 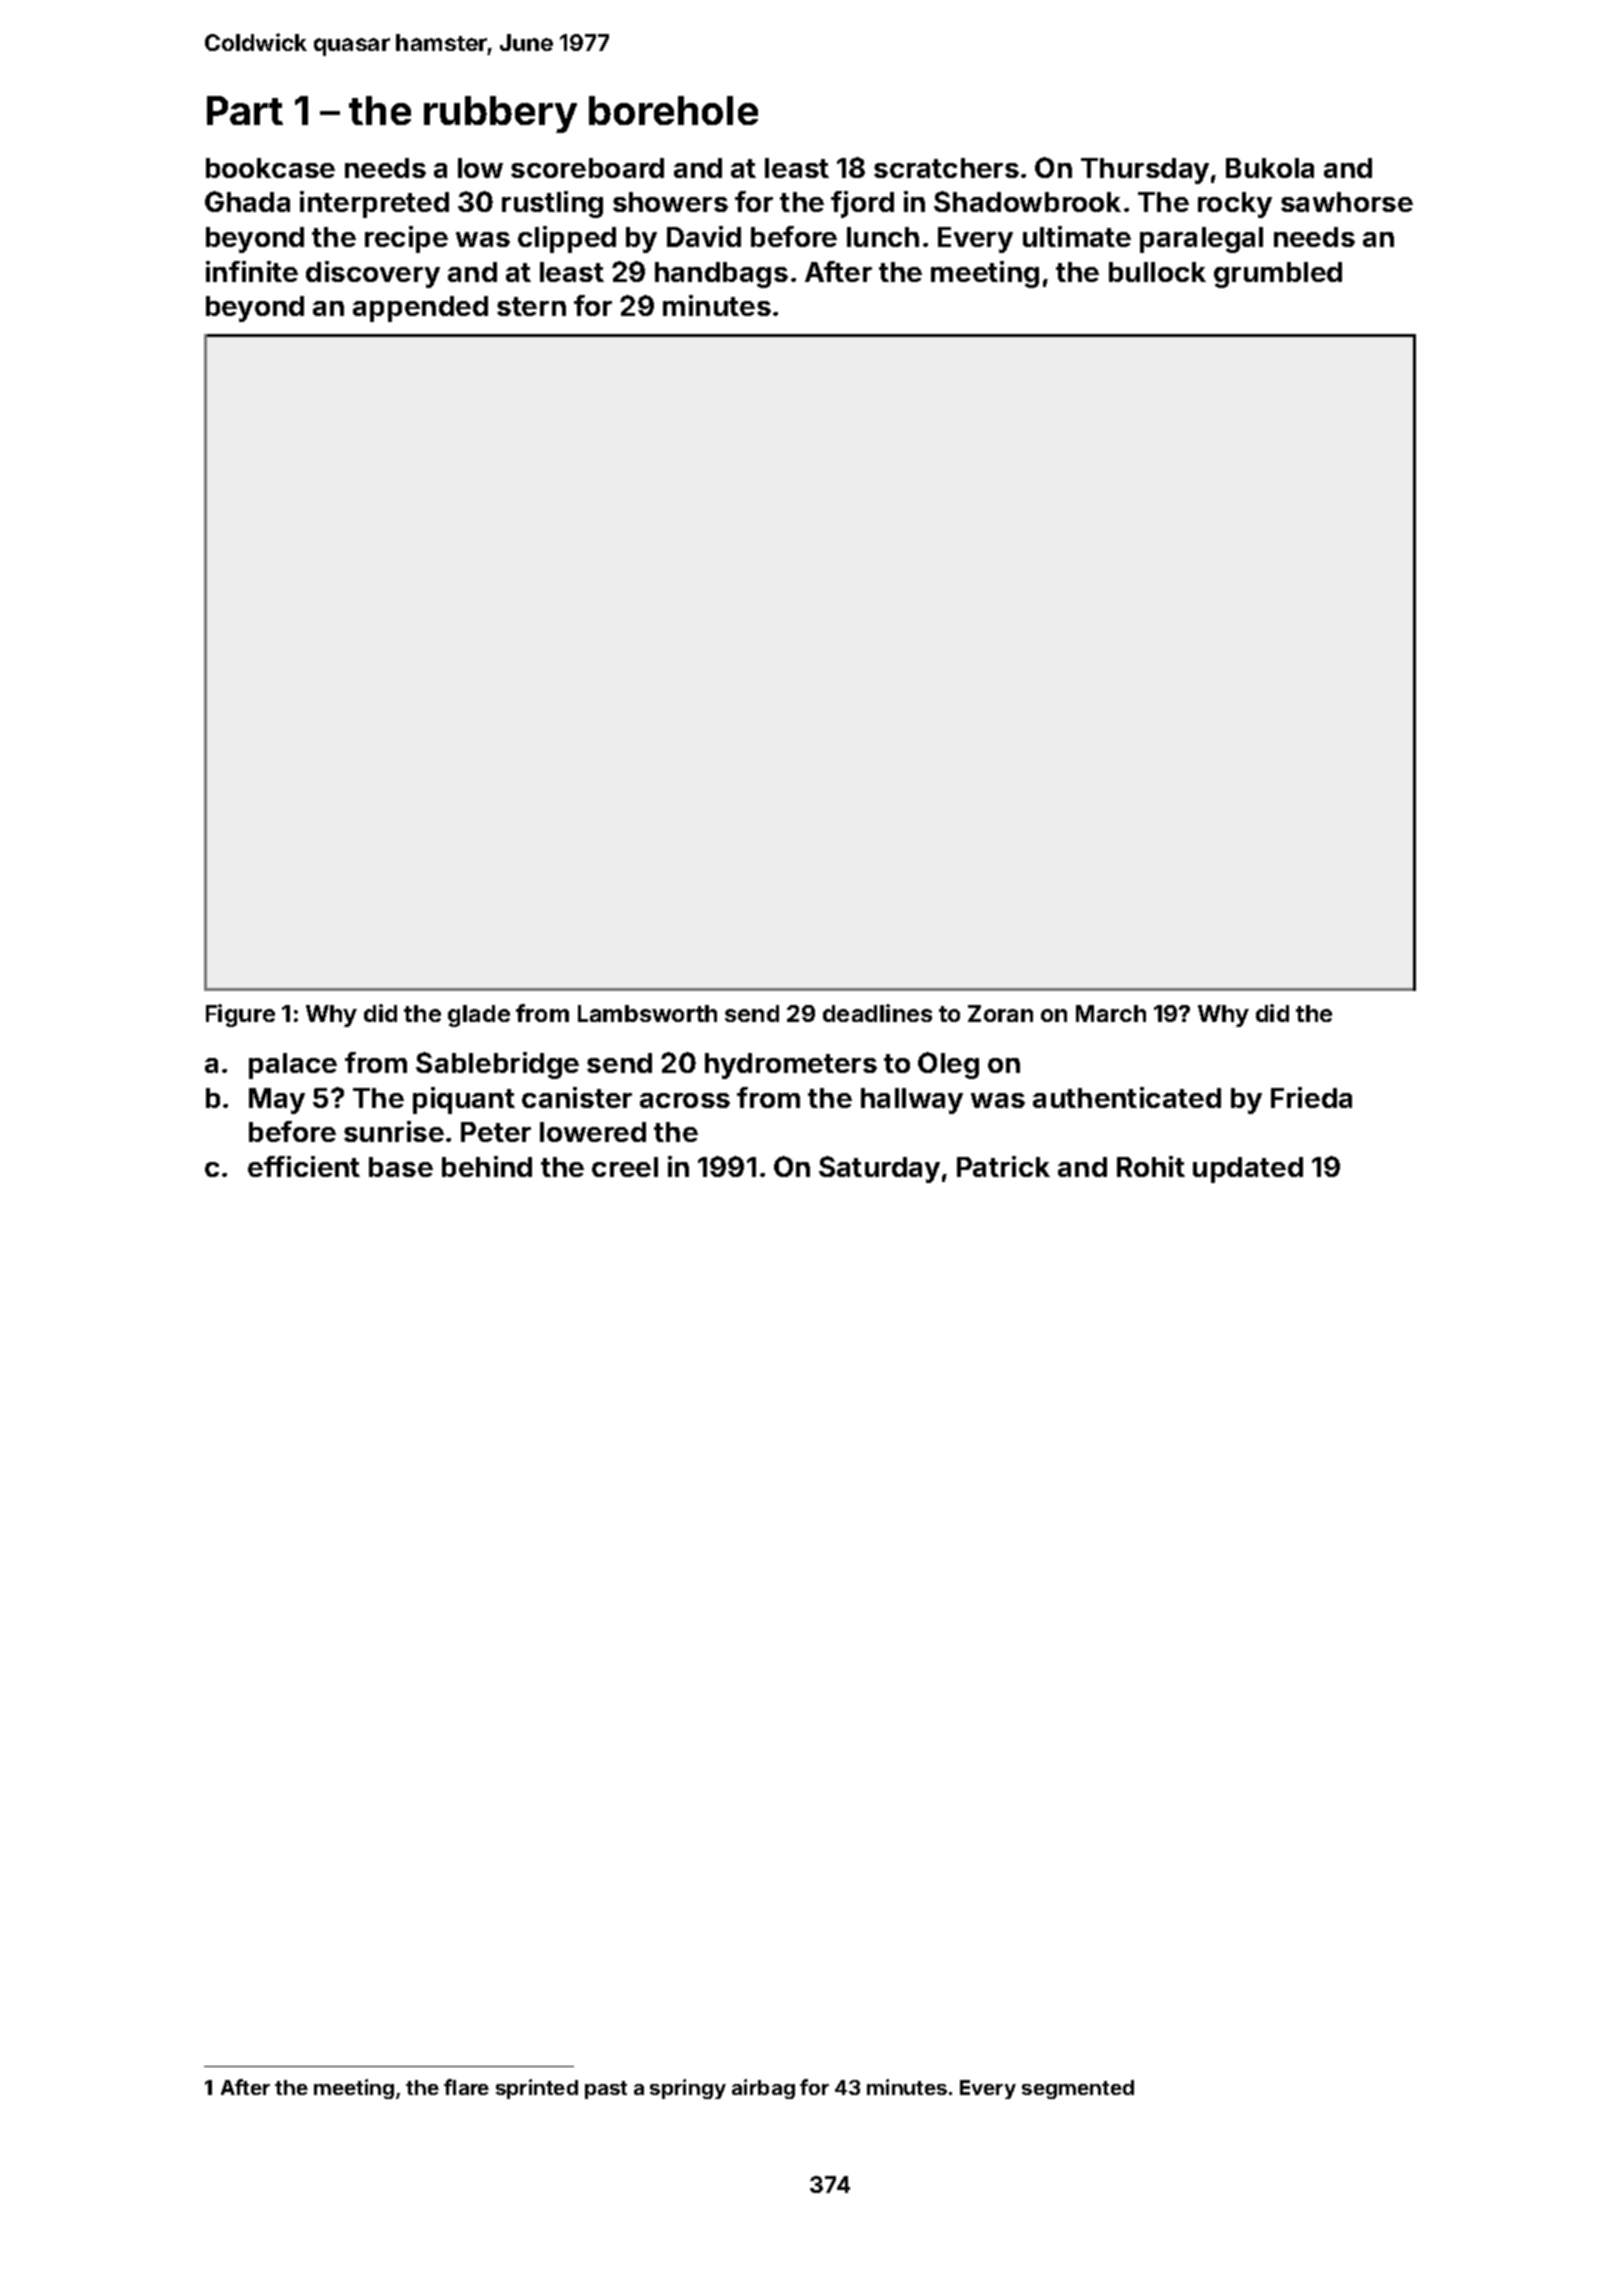 I want to click on stern, so click(x=531, y=306).
